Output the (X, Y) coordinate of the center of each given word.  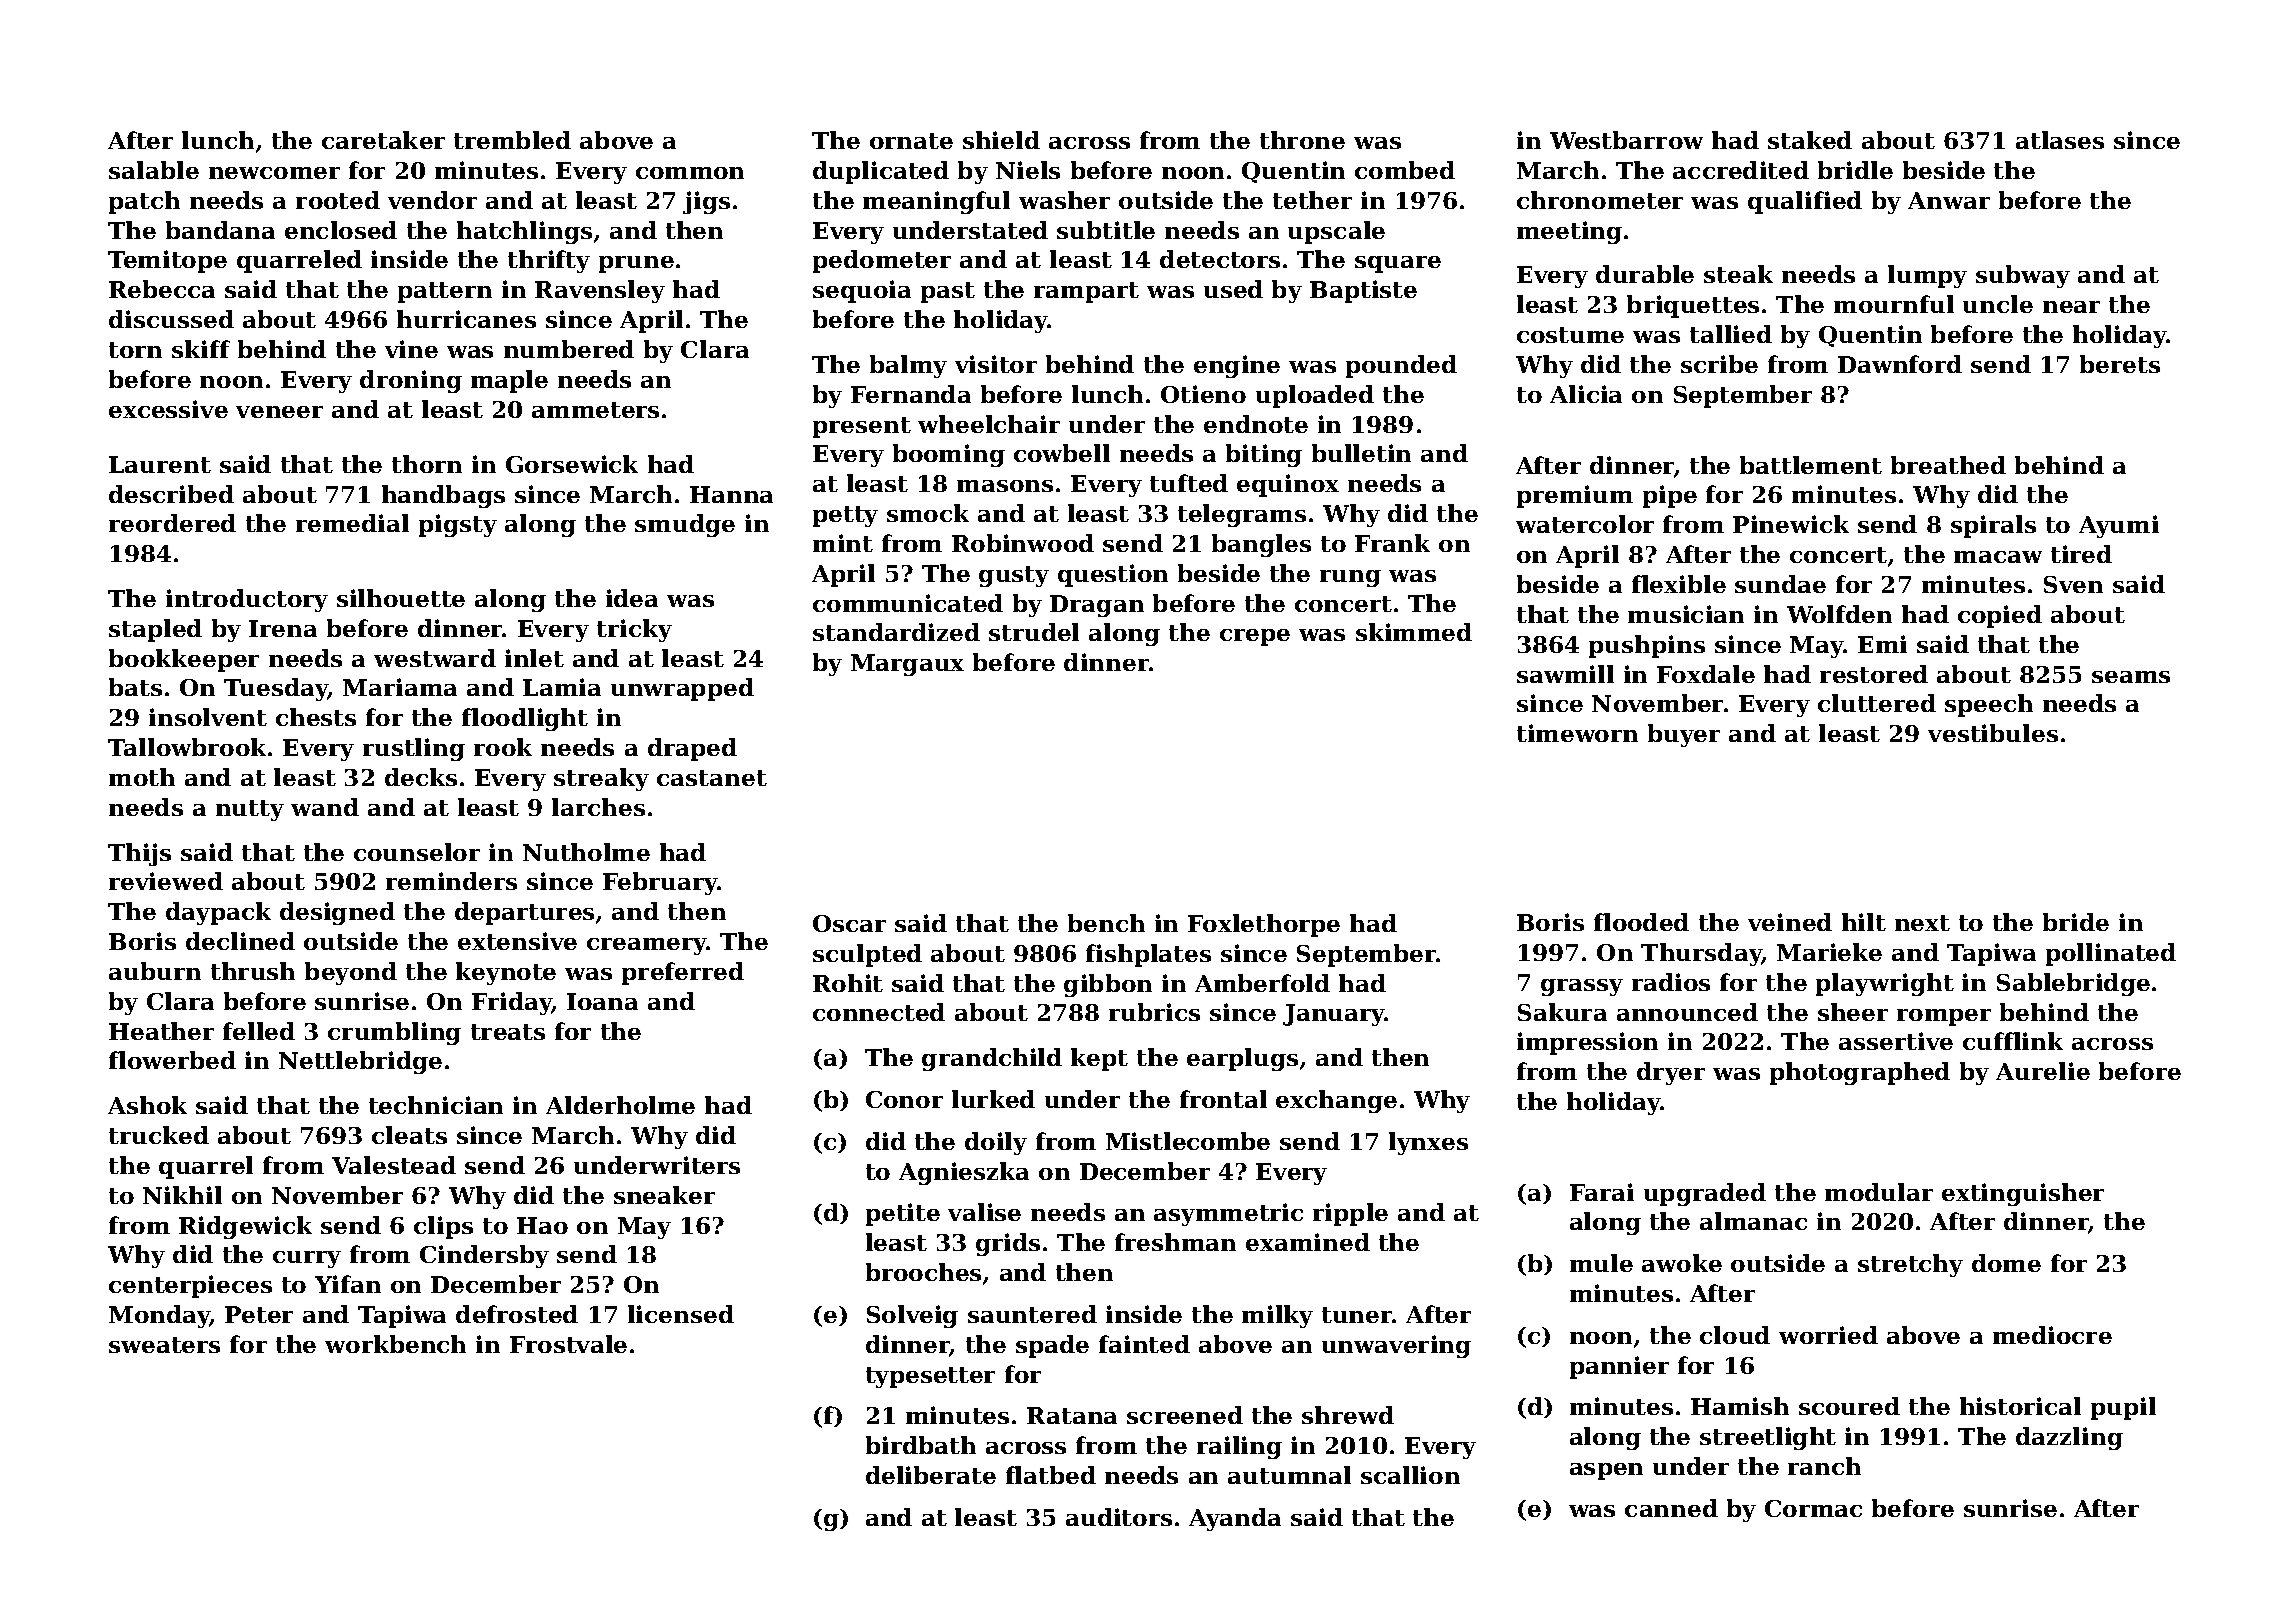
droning (411, 381)
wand (325, 807)
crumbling (394, 1033)
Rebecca (162, 289)
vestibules (1993, 733)
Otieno (1203, 394)
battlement (1811, 465)
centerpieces (190, 1286)
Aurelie (2043, 1071)
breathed (1948, 465)
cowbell (1062, 453)
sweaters (164, 1345)
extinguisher (2023, 1194)
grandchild (992, 1059)
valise (984, 1212)
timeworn (1577, 733)
